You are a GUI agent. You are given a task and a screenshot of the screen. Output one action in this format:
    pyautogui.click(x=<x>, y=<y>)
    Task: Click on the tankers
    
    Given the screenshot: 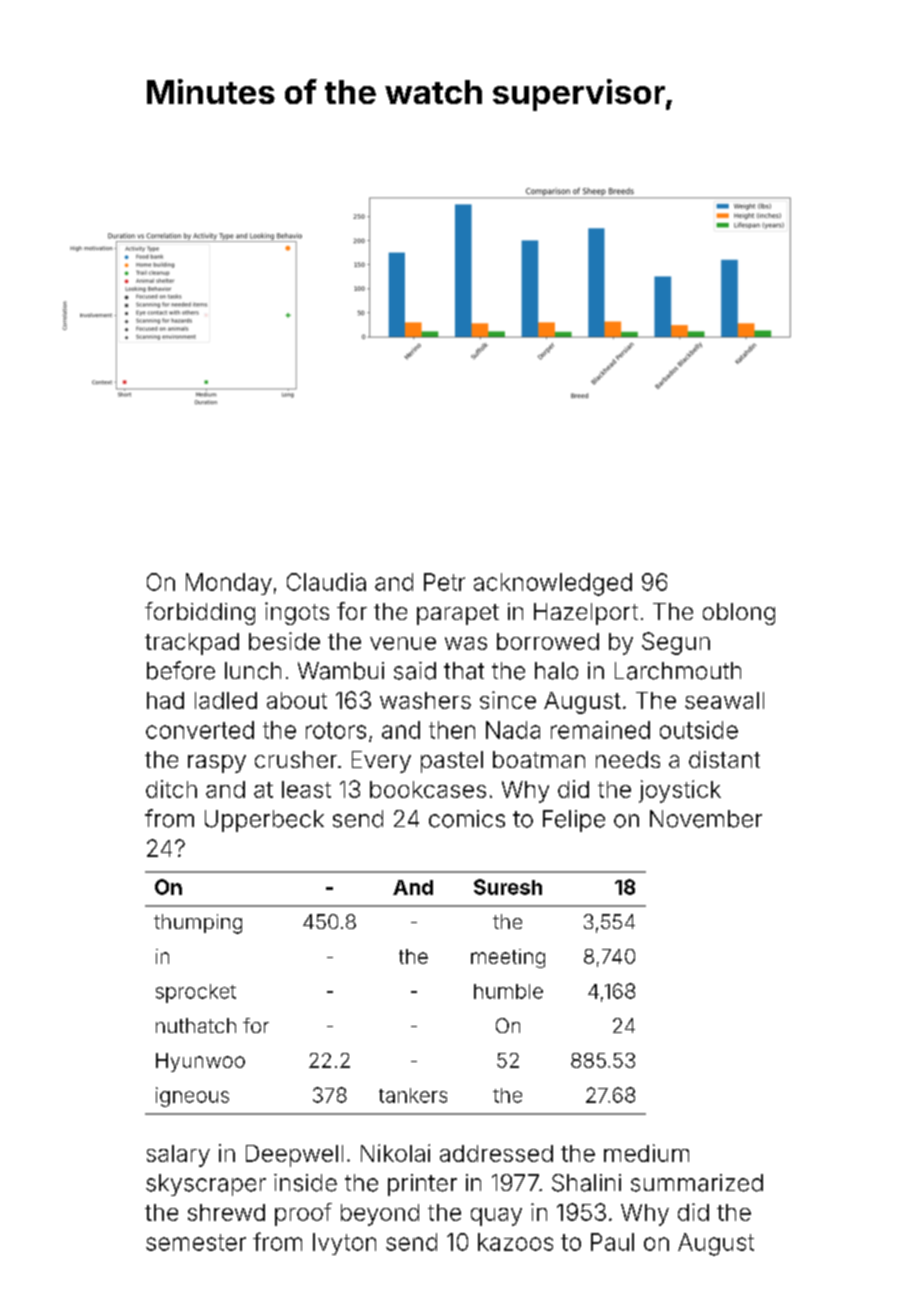 What is the action you would take?
    pyautogui.click(x=413, y=1095)
